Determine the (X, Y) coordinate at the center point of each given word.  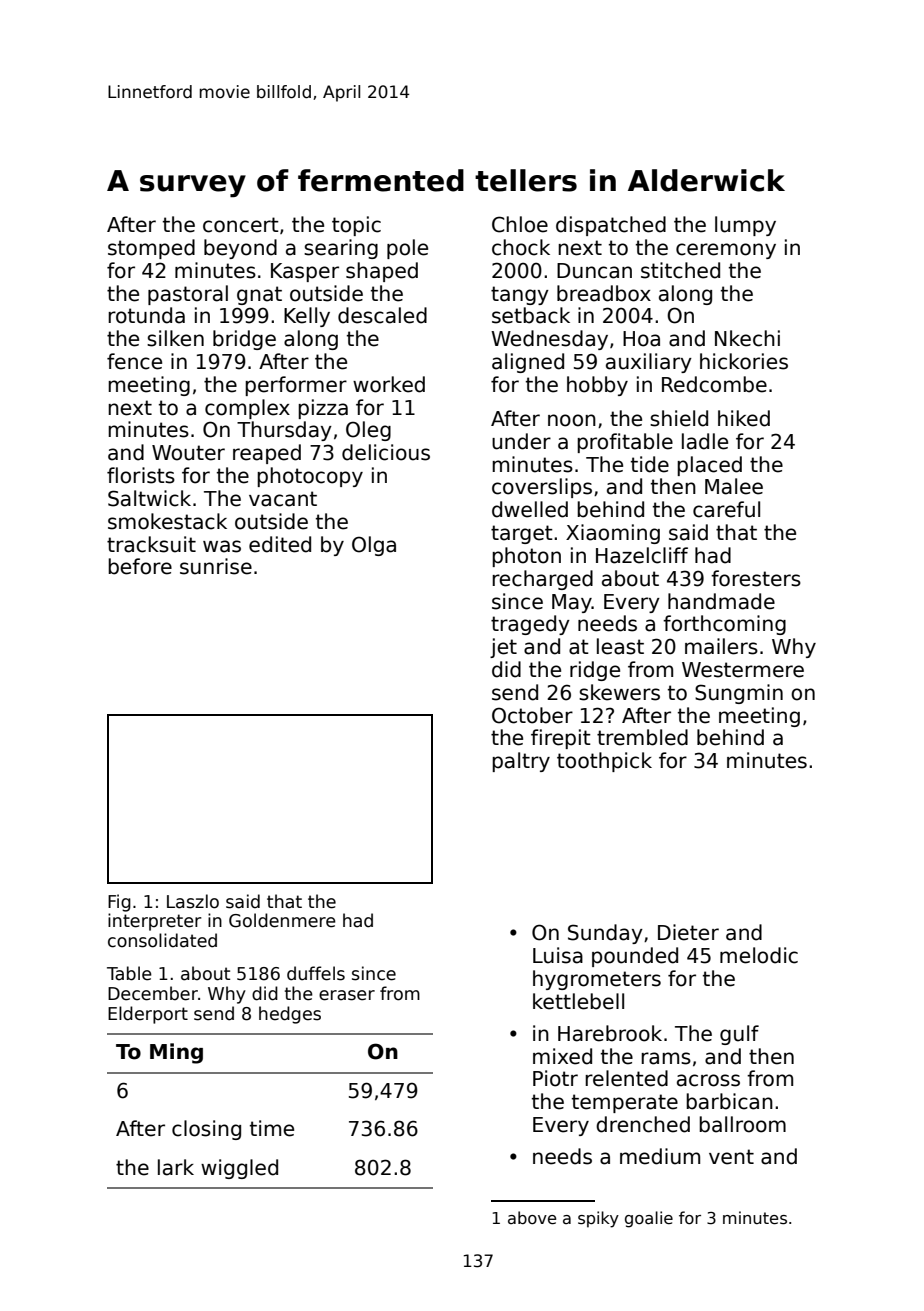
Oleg (368, 431)
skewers (619, 692)
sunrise (216, 566)
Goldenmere (282, 920)
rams (666, 1058)
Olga (374, 546)
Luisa (558, 955)
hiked (744, 418)
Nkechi (747, 338)
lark (176, 1167)
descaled (382, 315)
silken (175, 338)
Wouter (188, 453)
